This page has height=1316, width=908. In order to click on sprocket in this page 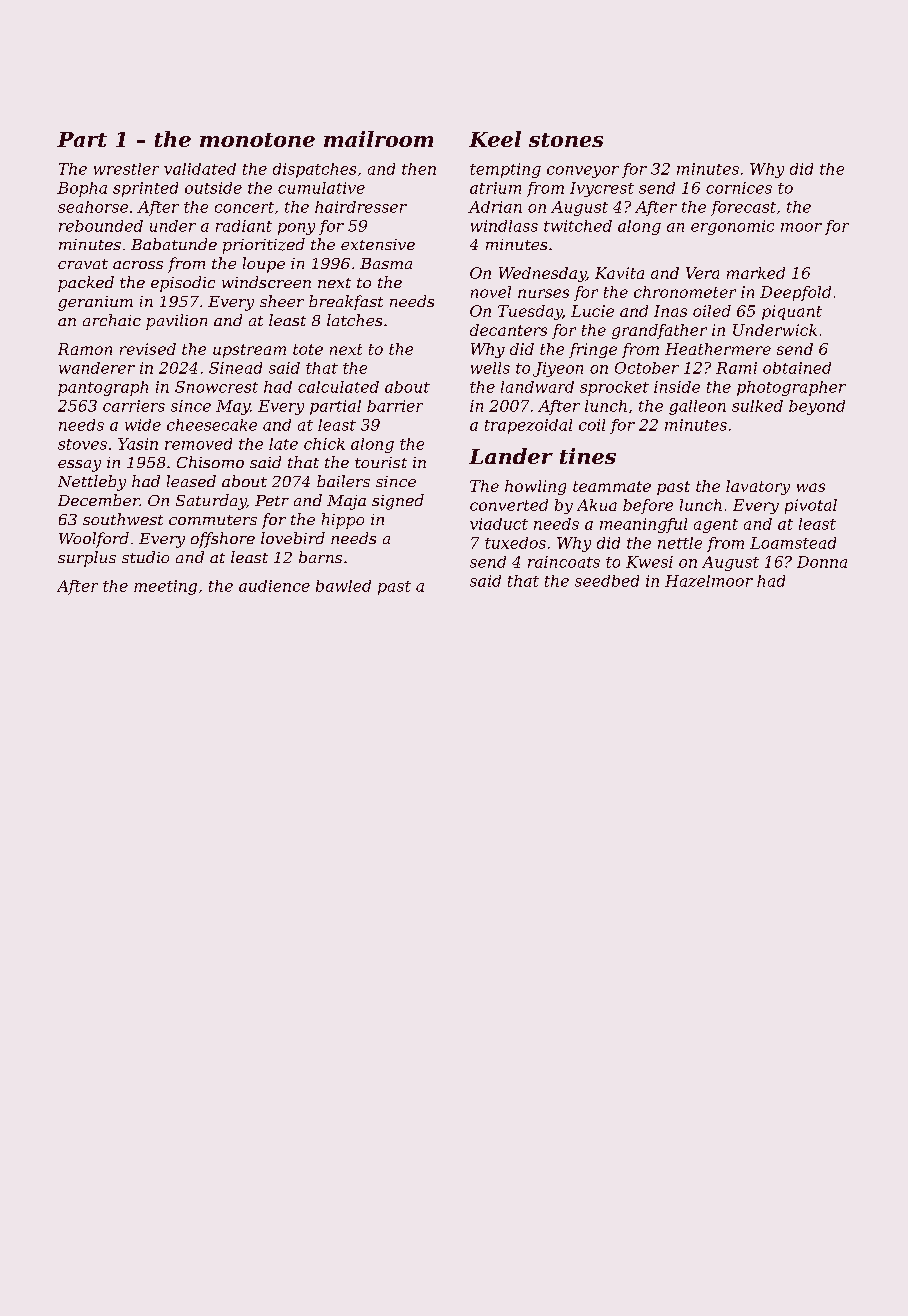, I will do `click(614, 388)`.
